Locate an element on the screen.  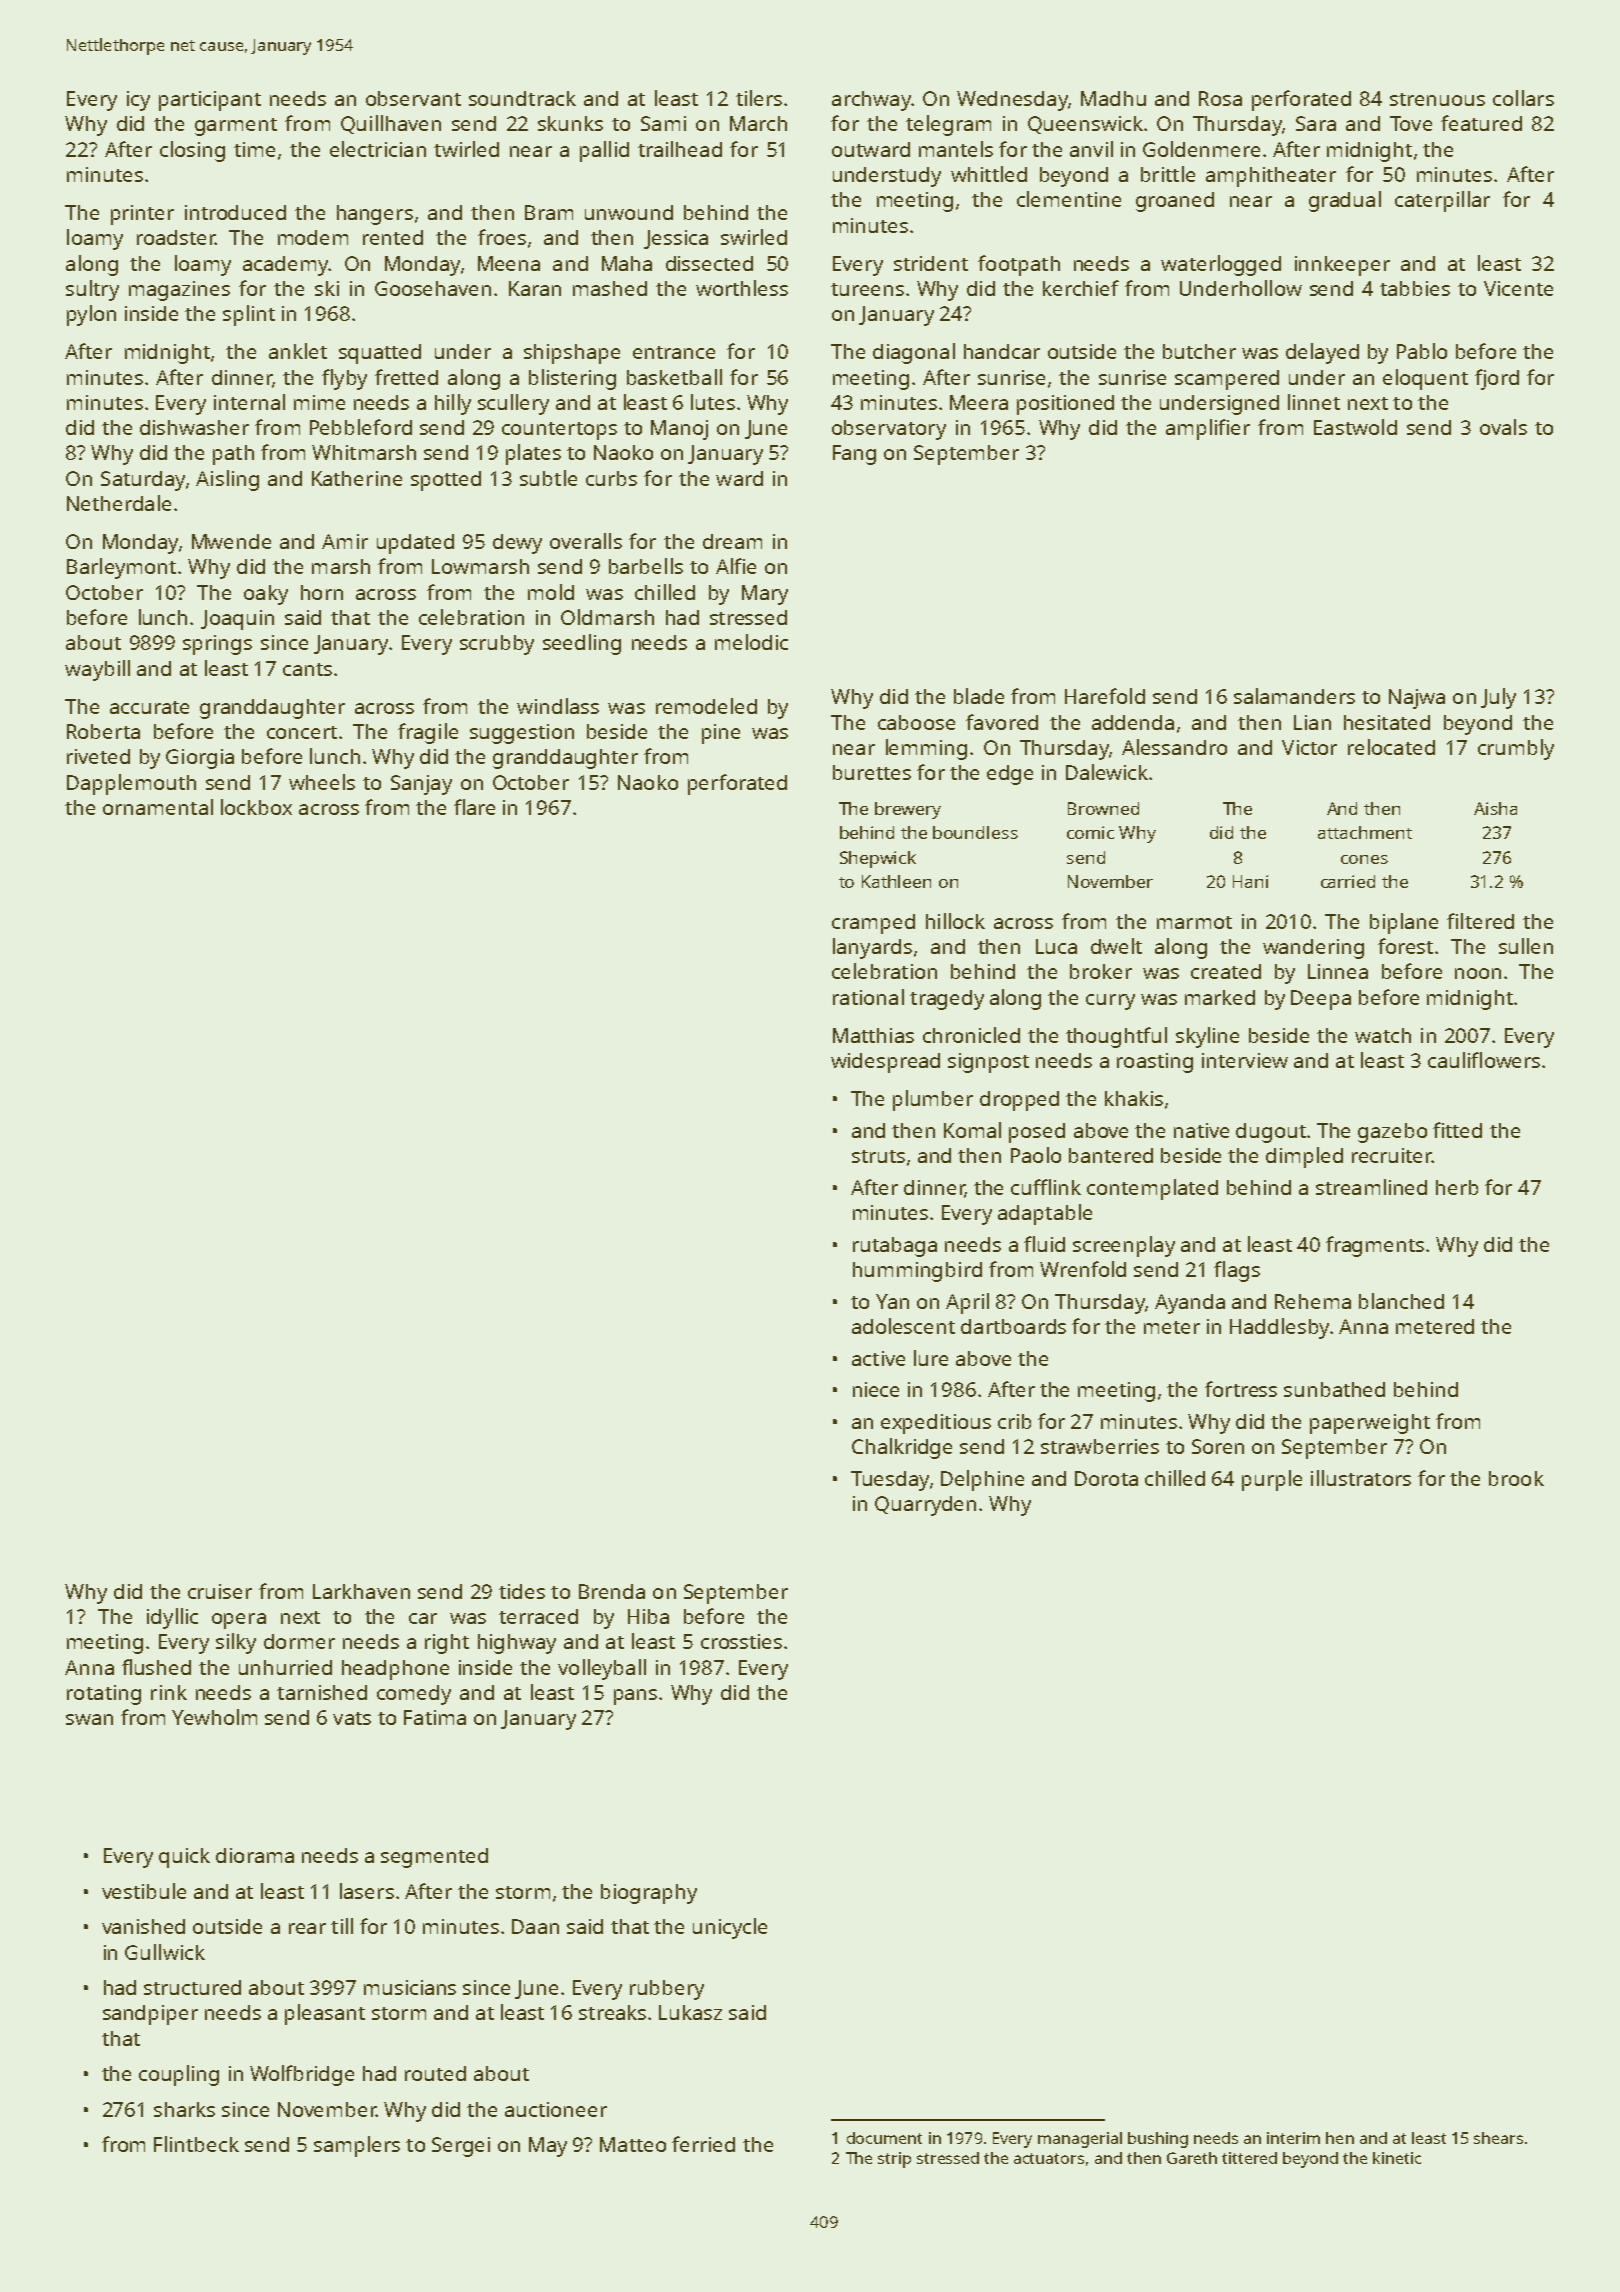
delayed is located at coordinates (1322, 353).
